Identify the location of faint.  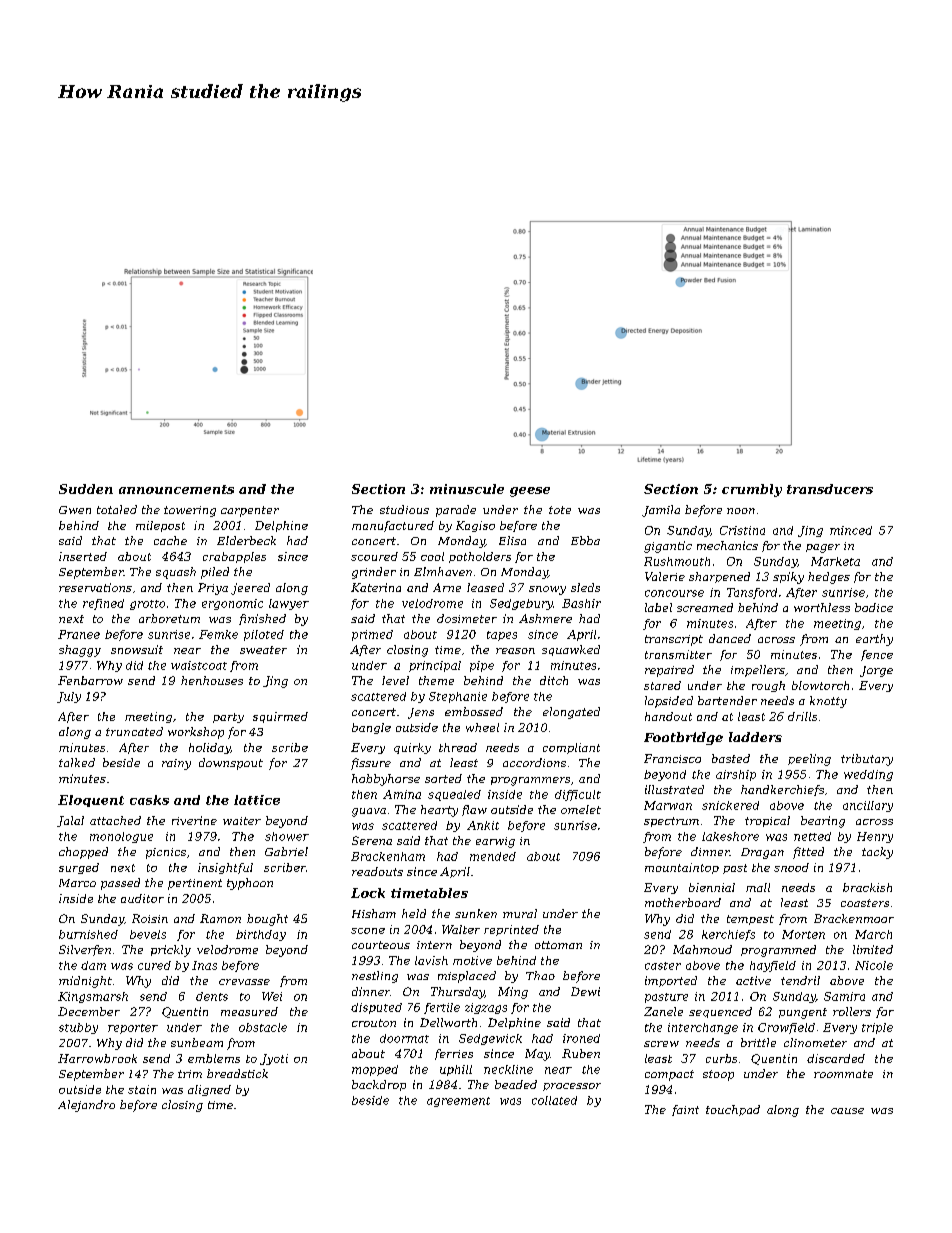
(685, 1110).
